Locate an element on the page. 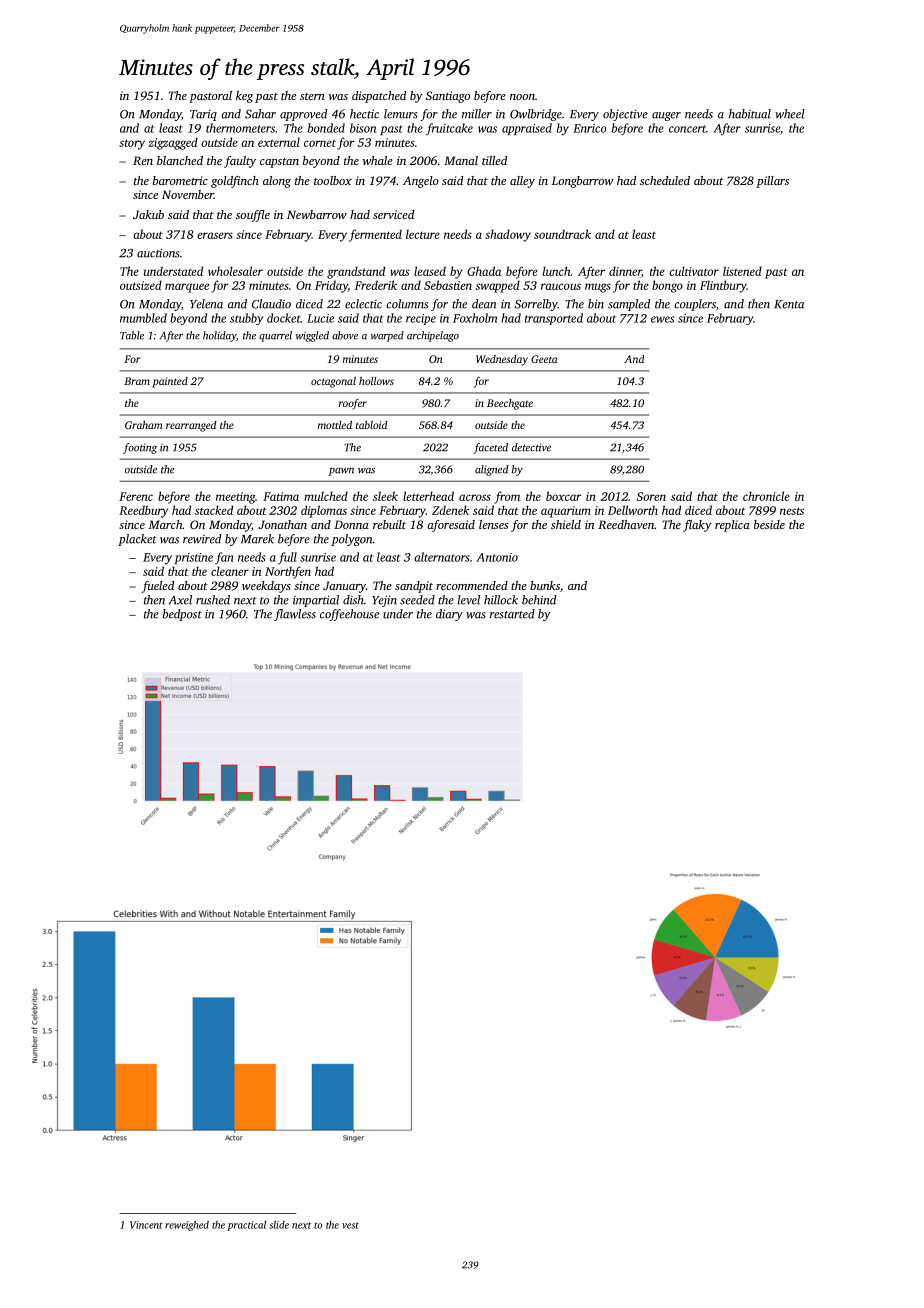 Image resolution: width=924 pixels, height=1308 pixels. chronicle is located at coordinates (766, 496).
